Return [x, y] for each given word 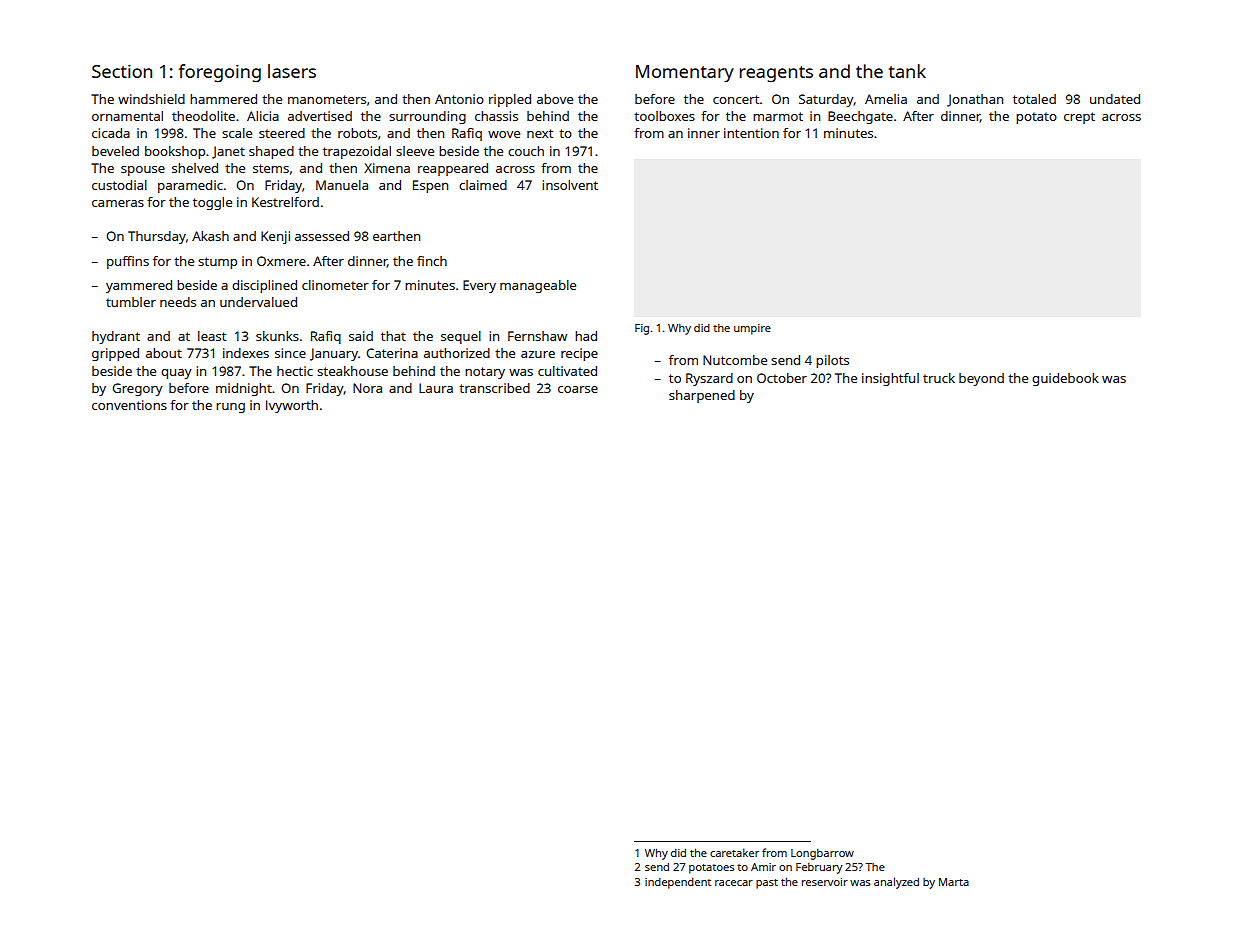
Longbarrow [822, 854]
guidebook [1065, 379]
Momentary [685, 74]
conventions [129, 405]
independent [678, 883]
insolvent [570, 185]
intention [751, 133]
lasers [292, 71]
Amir [763, 867]
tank [907, 71]
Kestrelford [285, 202]
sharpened [702, 396]
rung [230, 408]
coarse [578, 389]
